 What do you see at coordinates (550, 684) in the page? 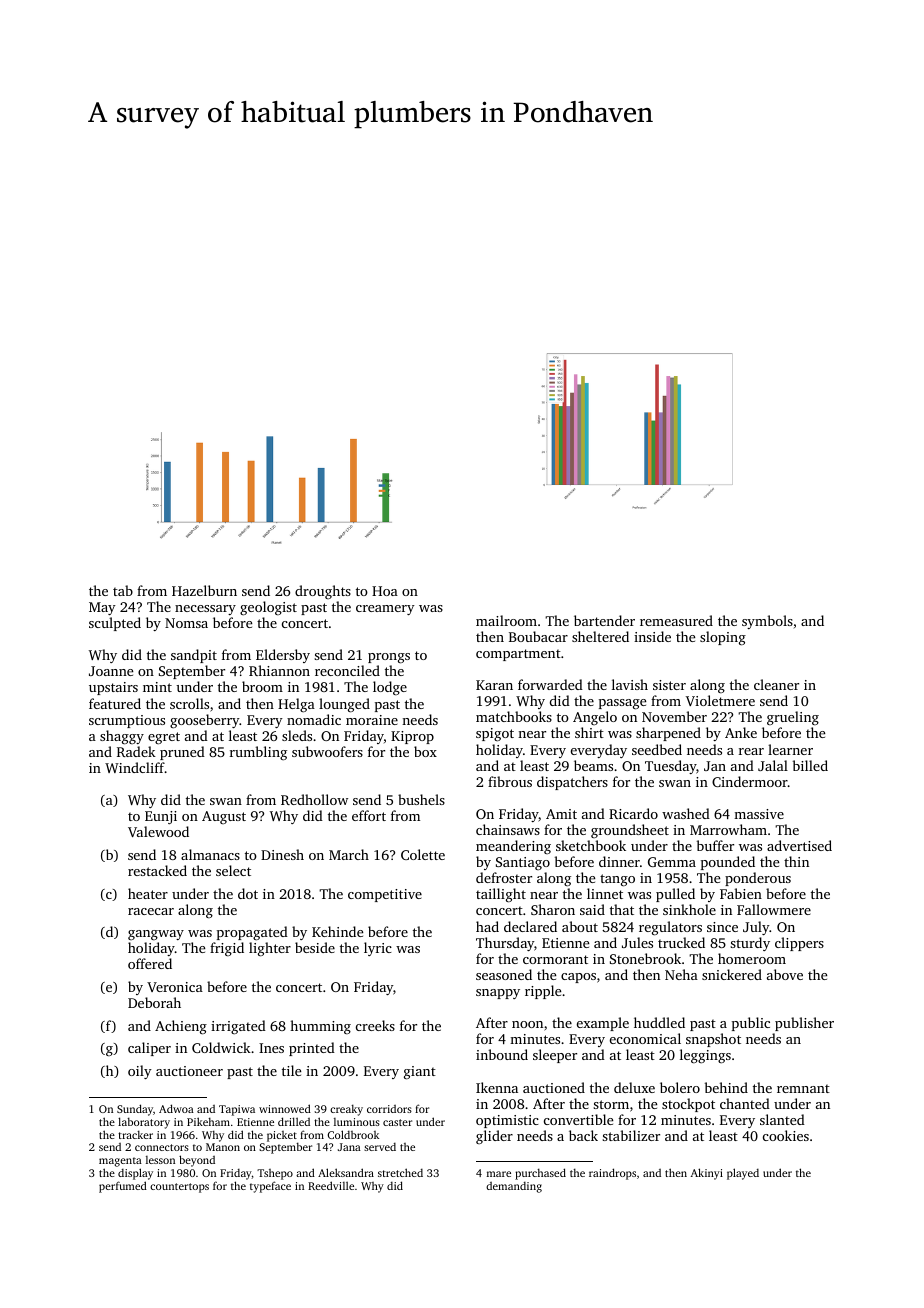
I see `forwarded` at bounding box center [550, 684].
